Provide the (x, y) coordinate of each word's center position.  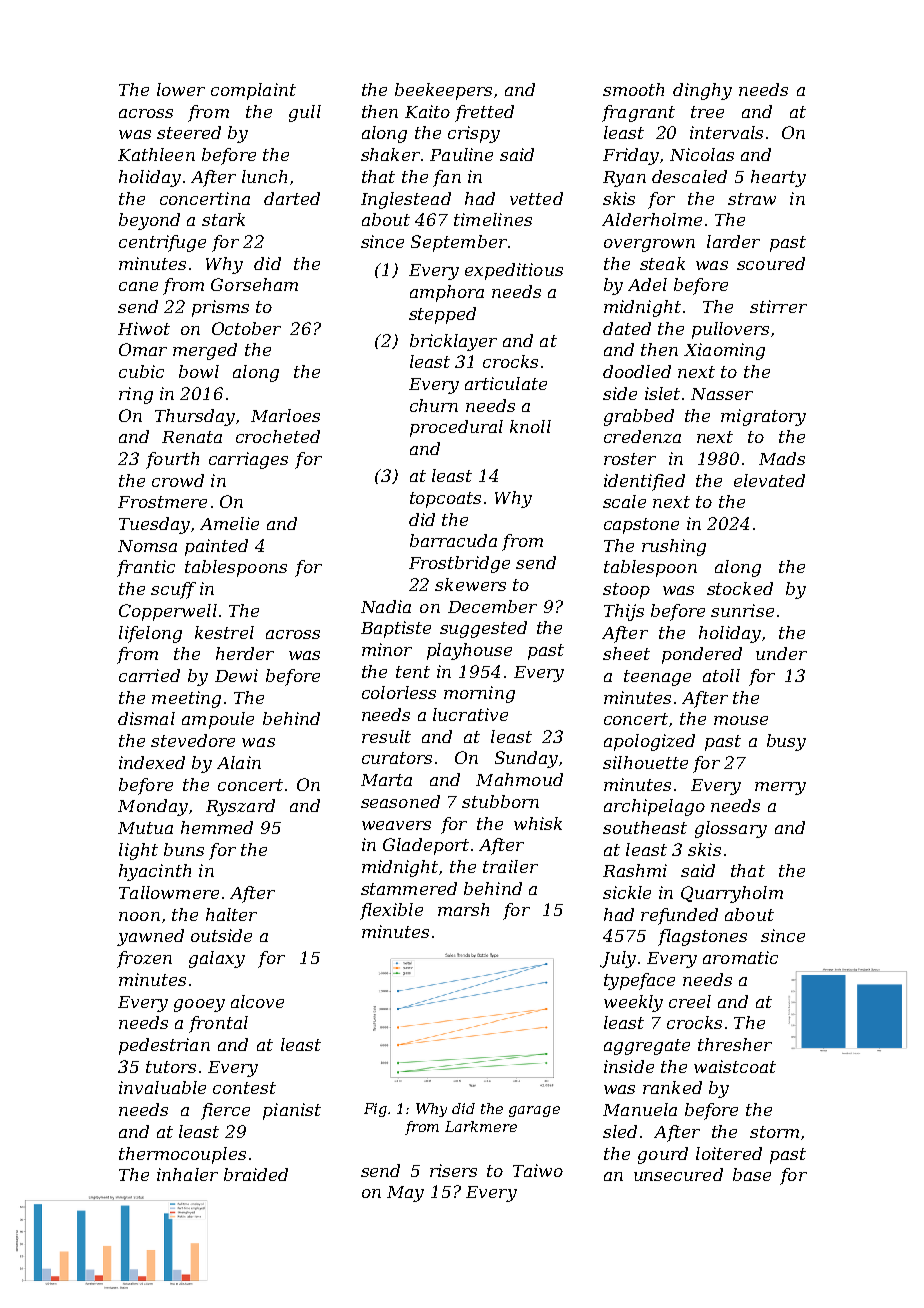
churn (434, 405)
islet (662, 393)
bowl (199, 371)
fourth (172, 460)
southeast (645, 827)
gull (305, 113)
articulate (506, 383)
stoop (626, 591)
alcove (257, 1001)
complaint (253, 91)
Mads (782, 458)
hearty (778, 178)
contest (244, 1088)
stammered (409, 888)
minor (387, 649)
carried (149, 675)
